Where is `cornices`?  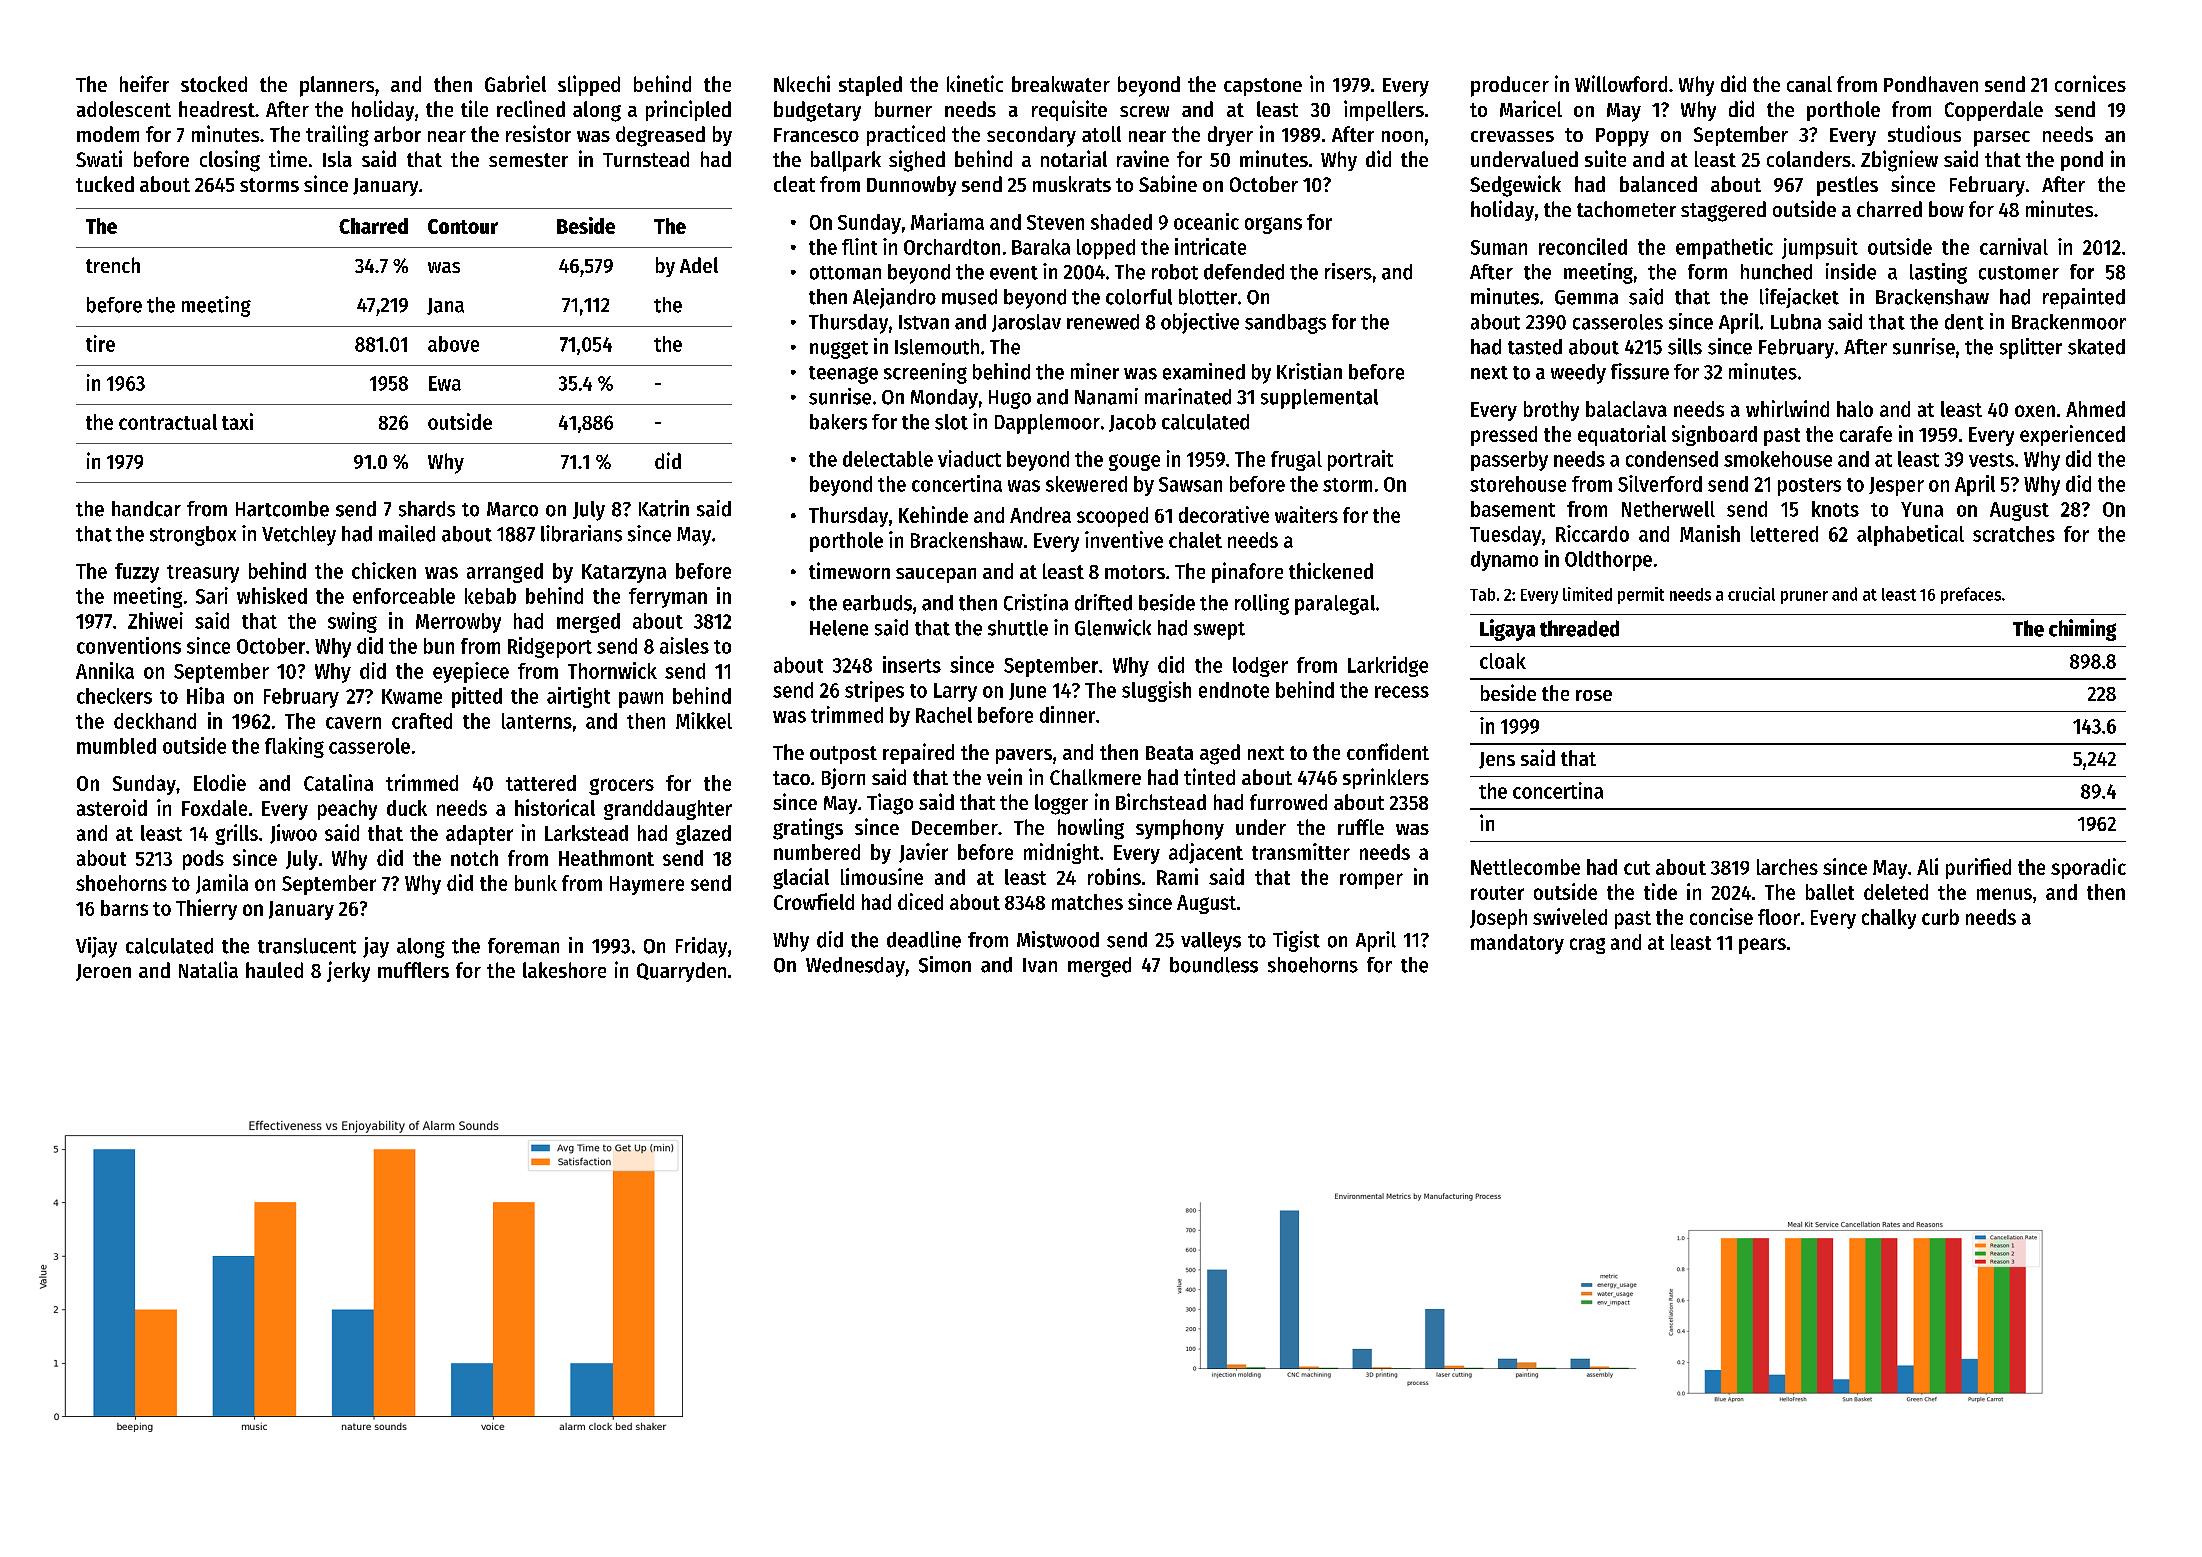
cornices is located at coordinates (2090, 83).
